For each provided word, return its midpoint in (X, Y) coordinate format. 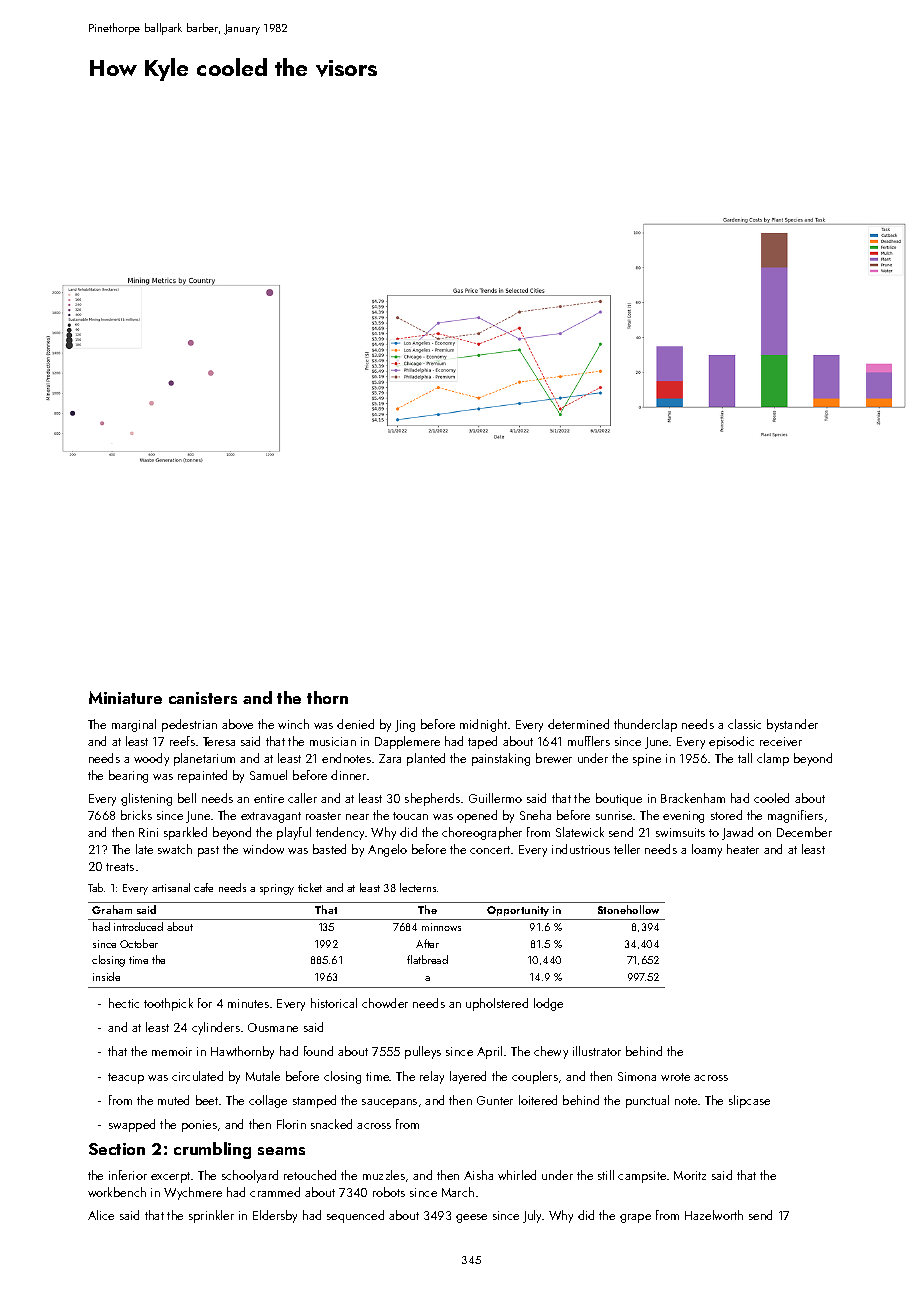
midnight (483, 725)
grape (635, 1218)
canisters (203, 698)
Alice (101, 1215)
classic (744, 724)
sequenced (355, 1216)
